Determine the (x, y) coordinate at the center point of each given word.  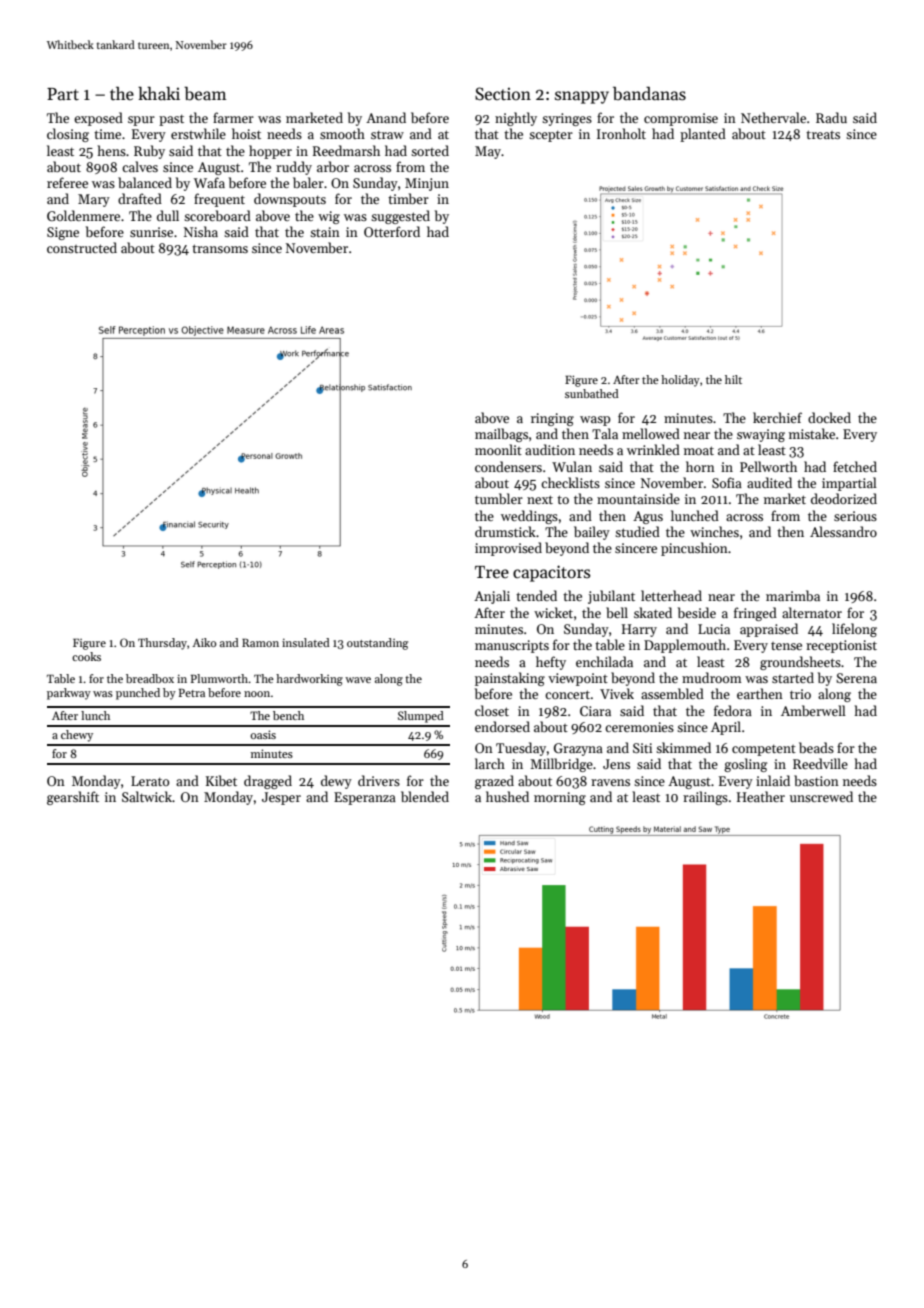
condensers (508, 466)
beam (205, 94)
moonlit (498, 449)
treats (823, 134)
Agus (648, 517)
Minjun (427, 184)
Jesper (281, 798)
